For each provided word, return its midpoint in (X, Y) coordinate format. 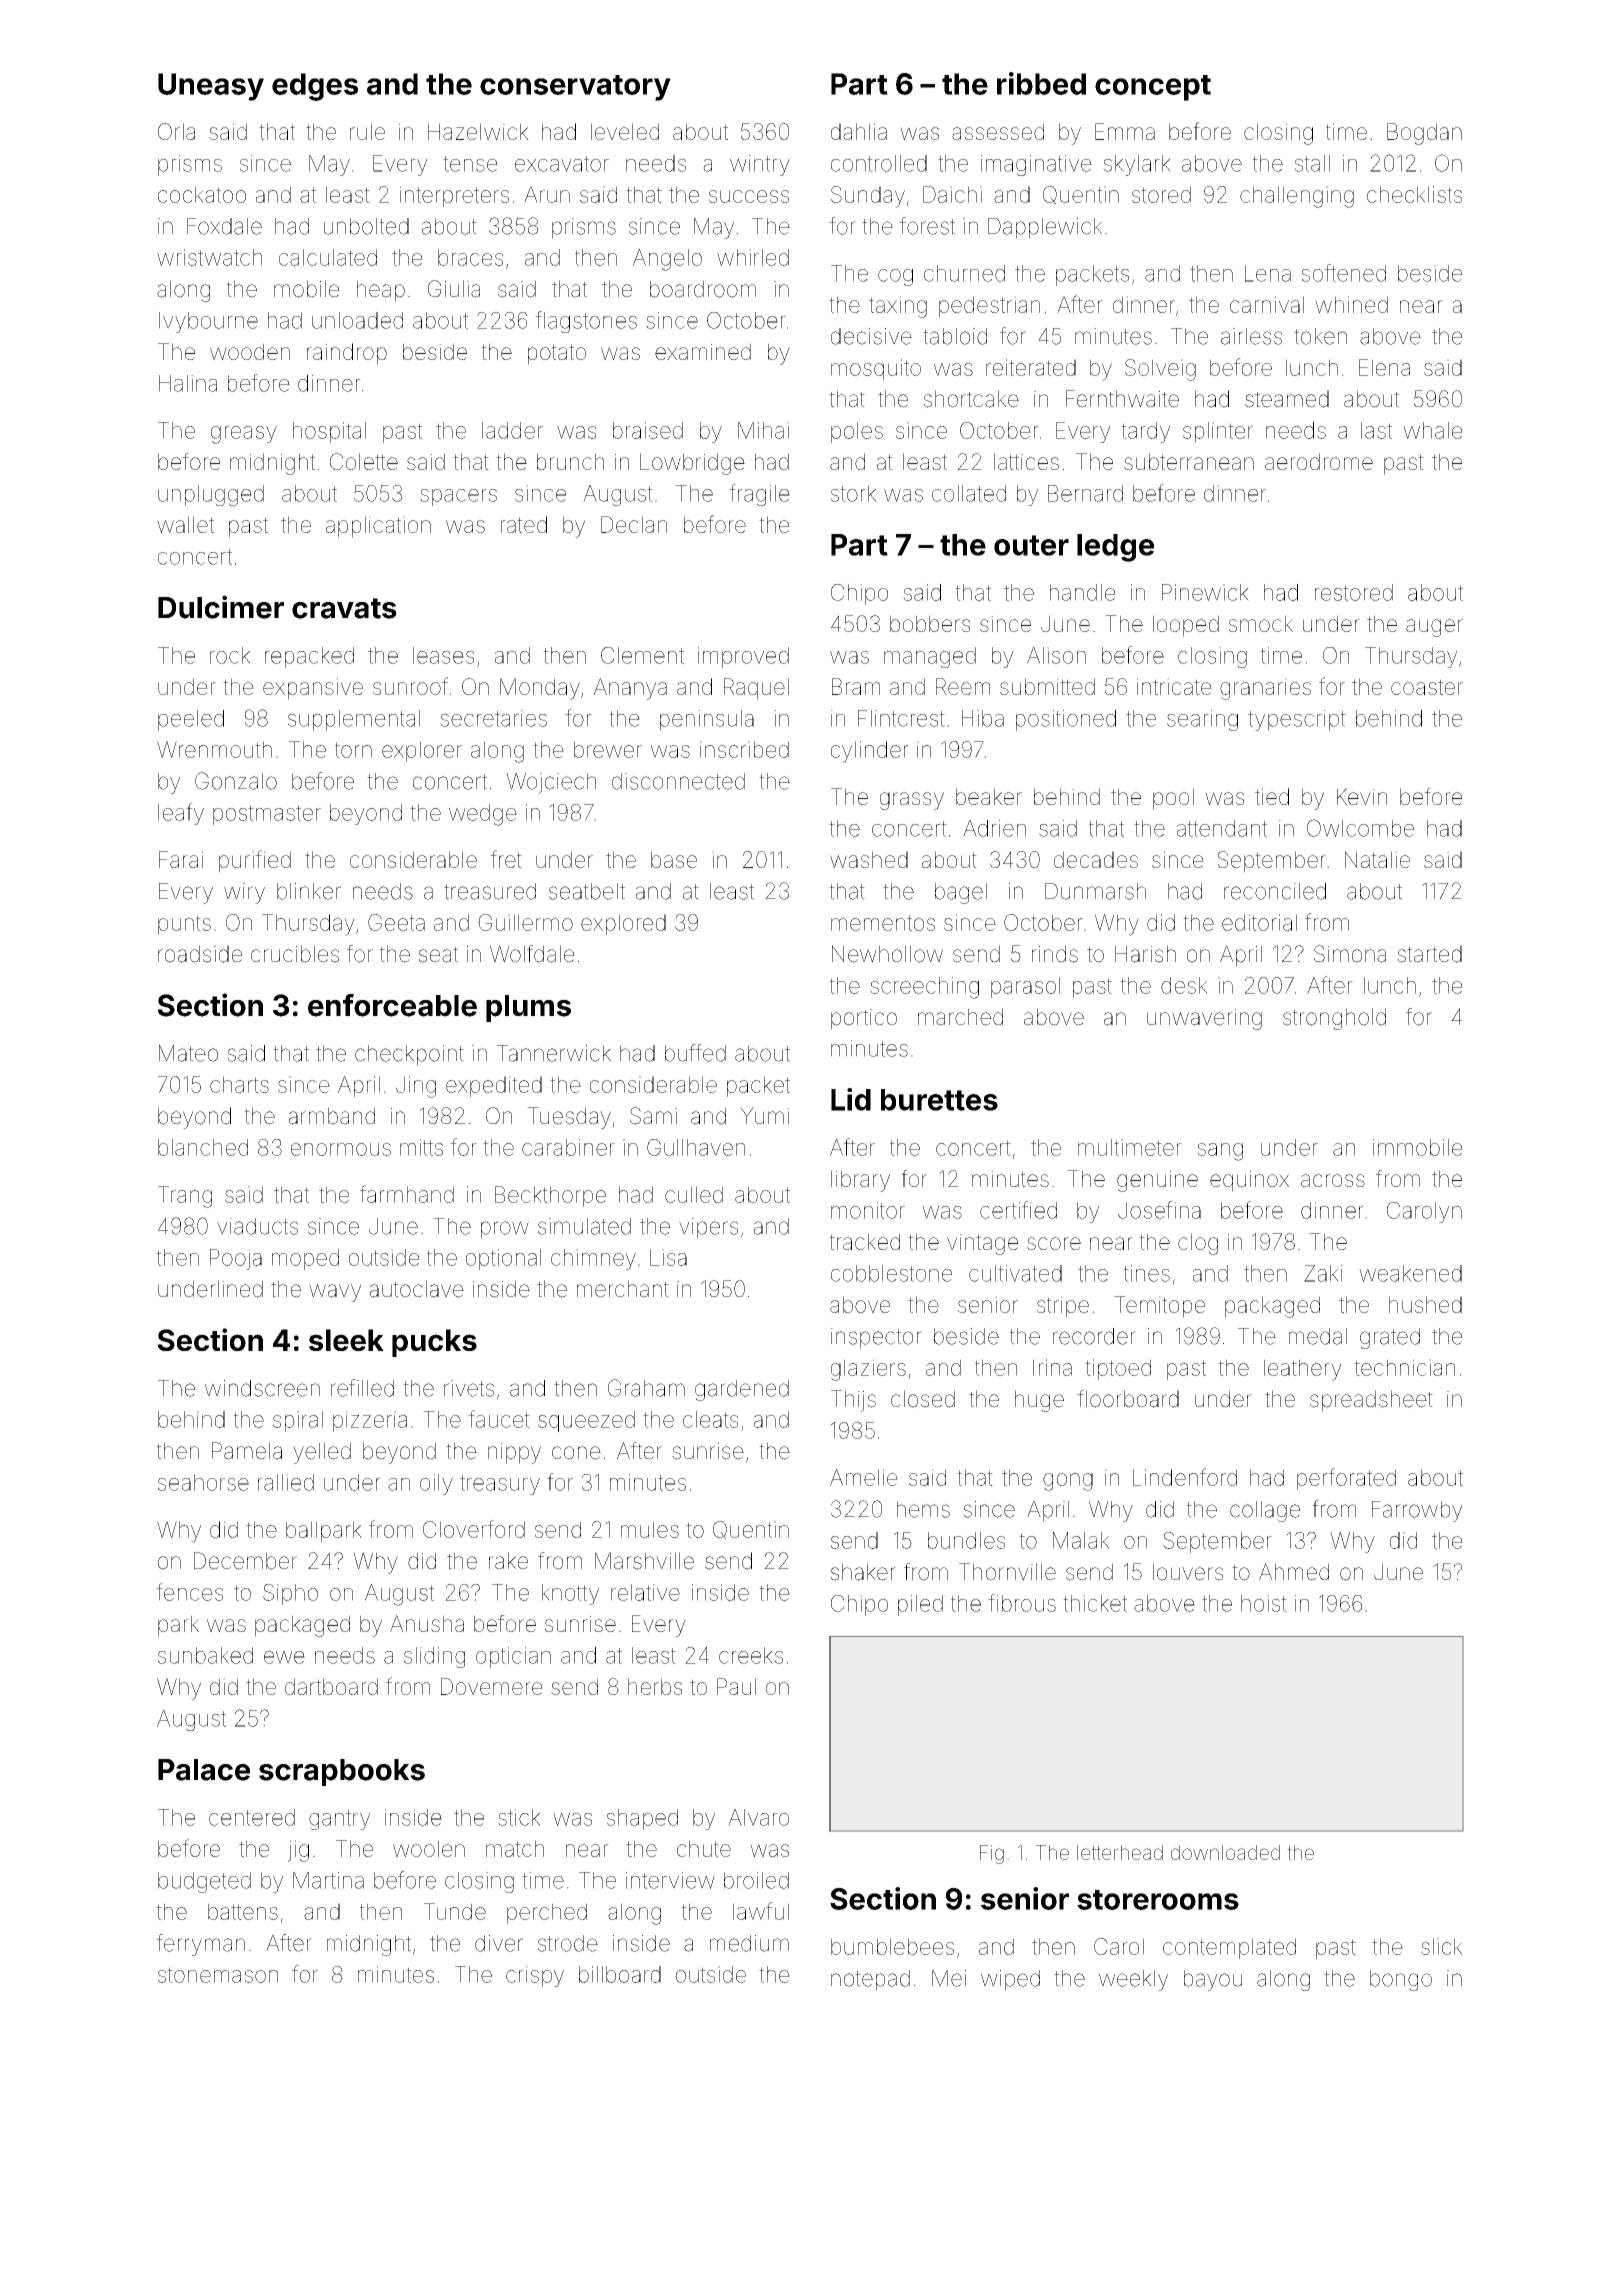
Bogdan (1424, 134)
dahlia (859, 131)
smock (1261, 623)
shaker (863, 1572)
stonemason (218, 1975)
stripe (1063, 1307)
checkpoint (409, 1055)
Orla (176, 131)
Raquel (756, 689)
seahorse (203, 1482)
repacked (309, 657)
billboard (620, 1974)
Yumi (764, 1115)
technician (1404, 1367)
